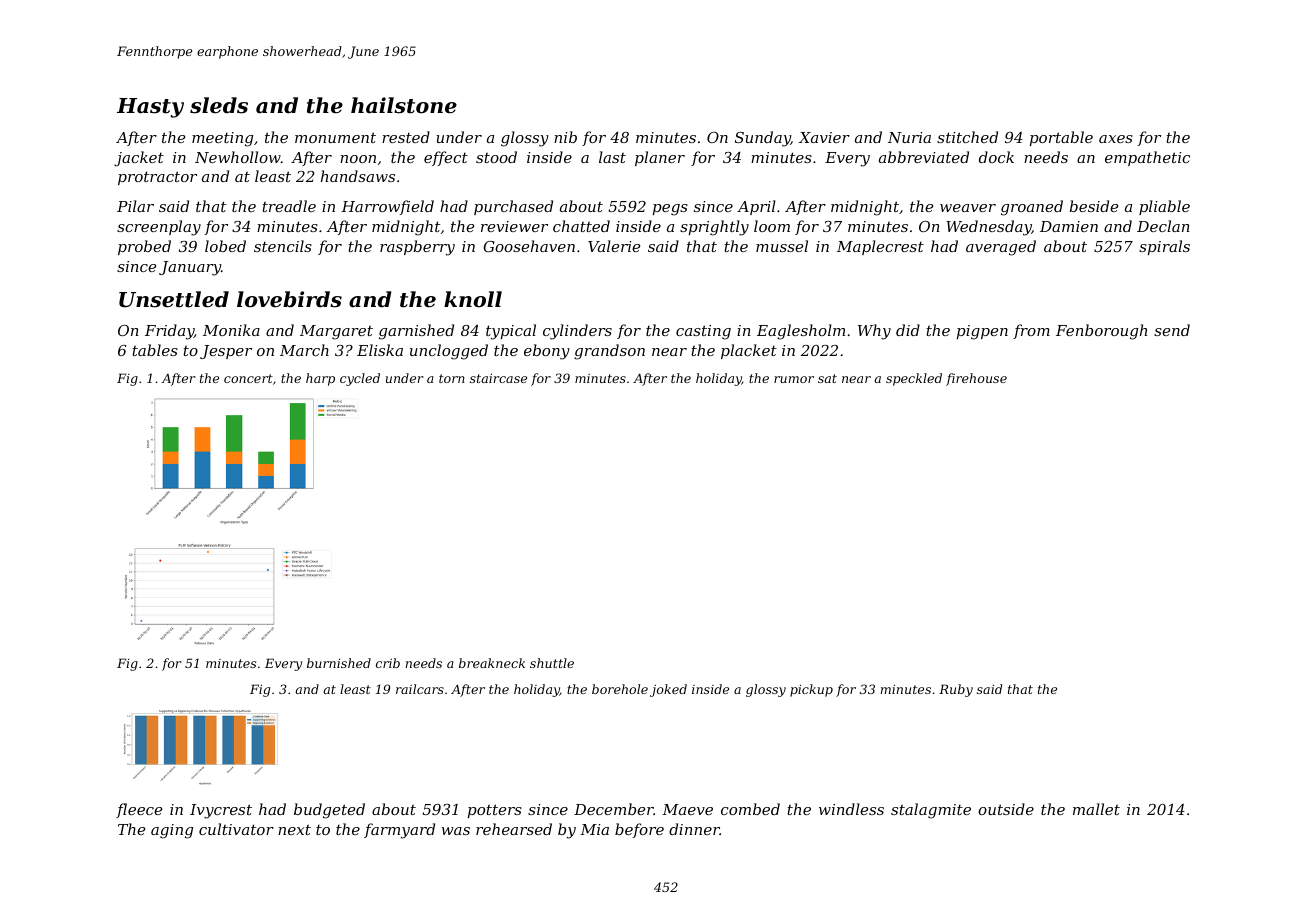 Image resolution: width=1308 pixels, height=924 pixels. What do you see at coordinates (880, 247) in the screenshot?
I see `Maplecrest` at bounding box center [880, 247].
